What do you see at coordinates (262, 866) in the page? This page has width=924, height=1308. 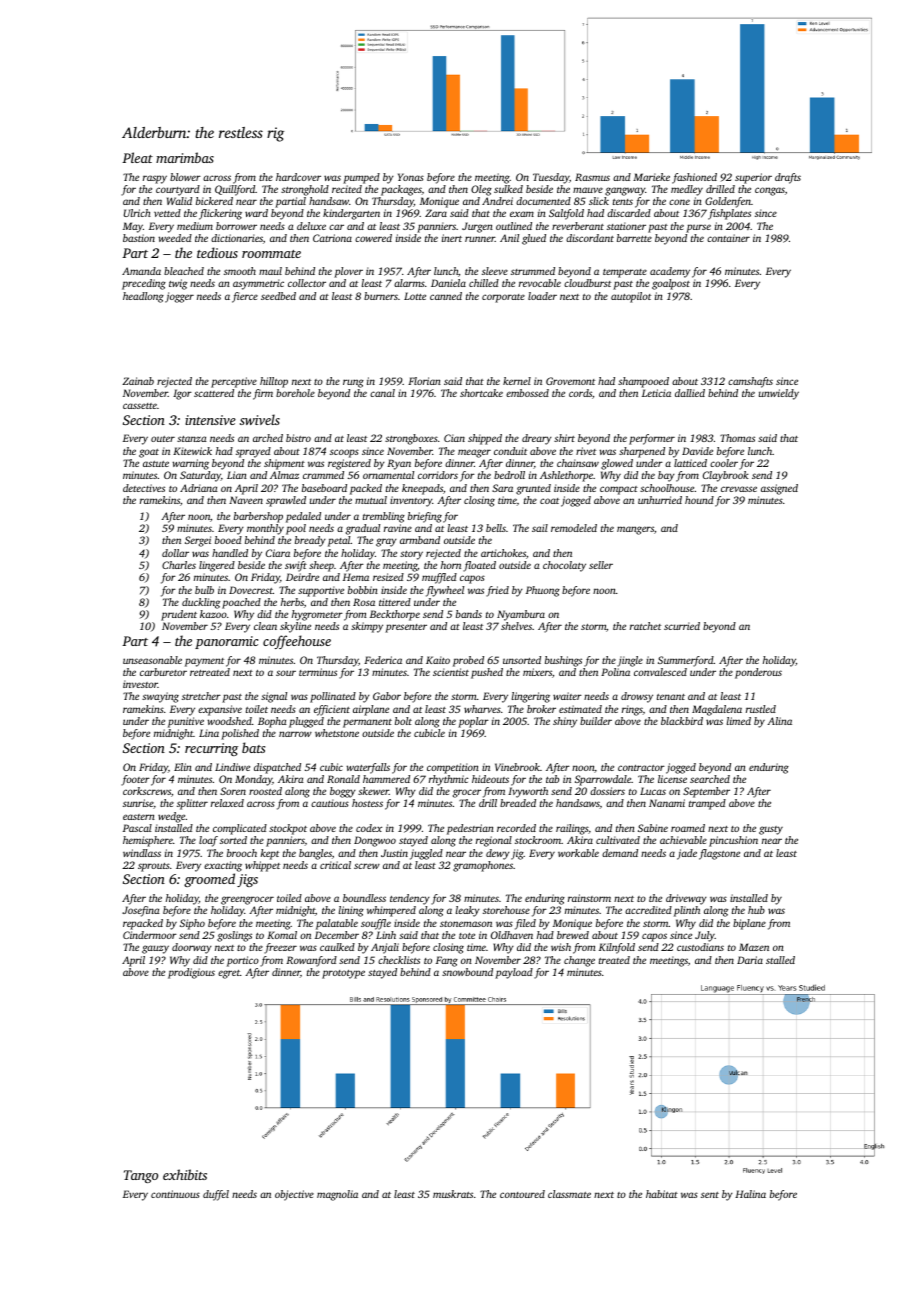 I see `whippet` at bounding box center [262, 866].
